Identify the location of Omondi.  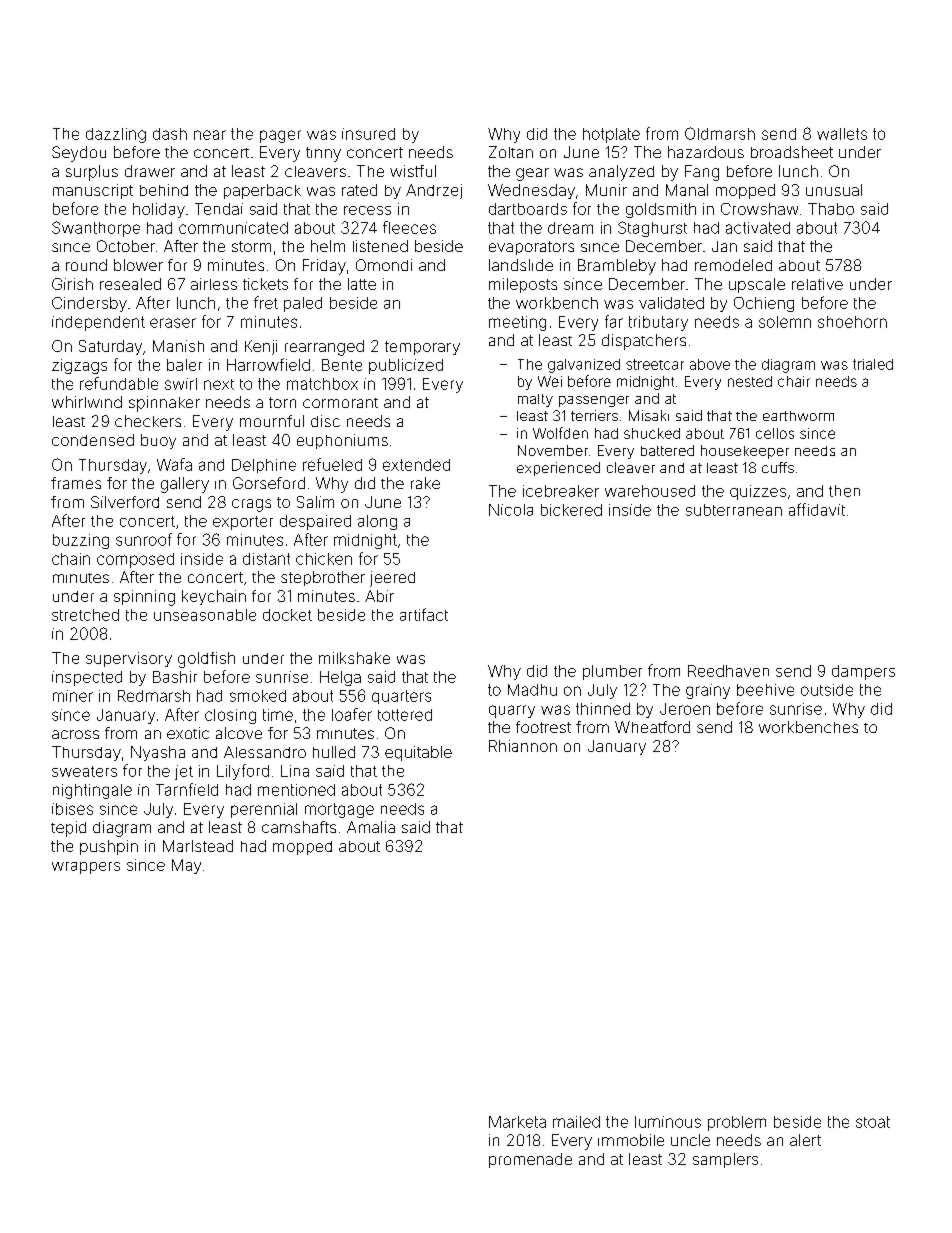
(384, 265).
